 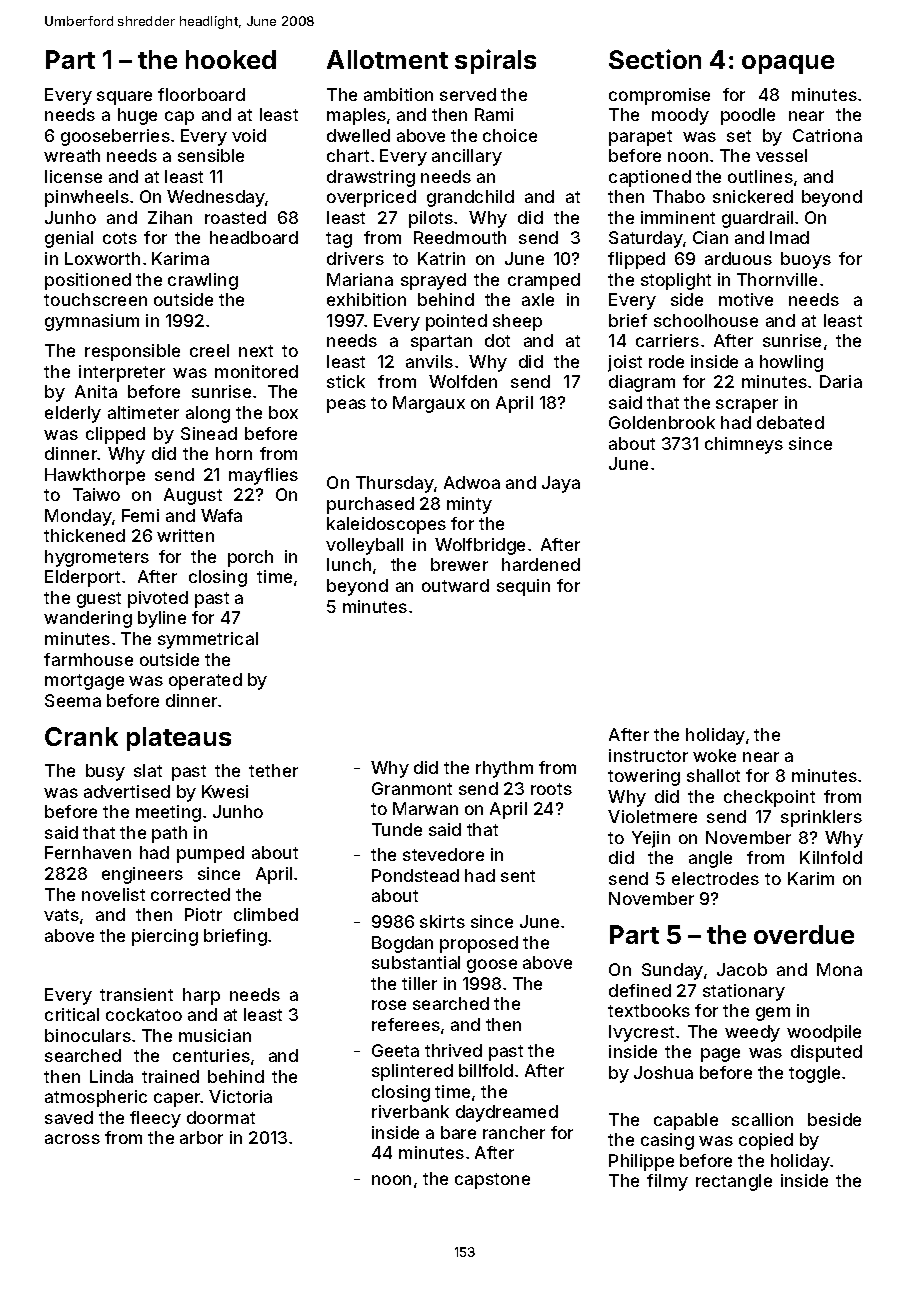 I want to click on howling, so click(x=791, y=363).
